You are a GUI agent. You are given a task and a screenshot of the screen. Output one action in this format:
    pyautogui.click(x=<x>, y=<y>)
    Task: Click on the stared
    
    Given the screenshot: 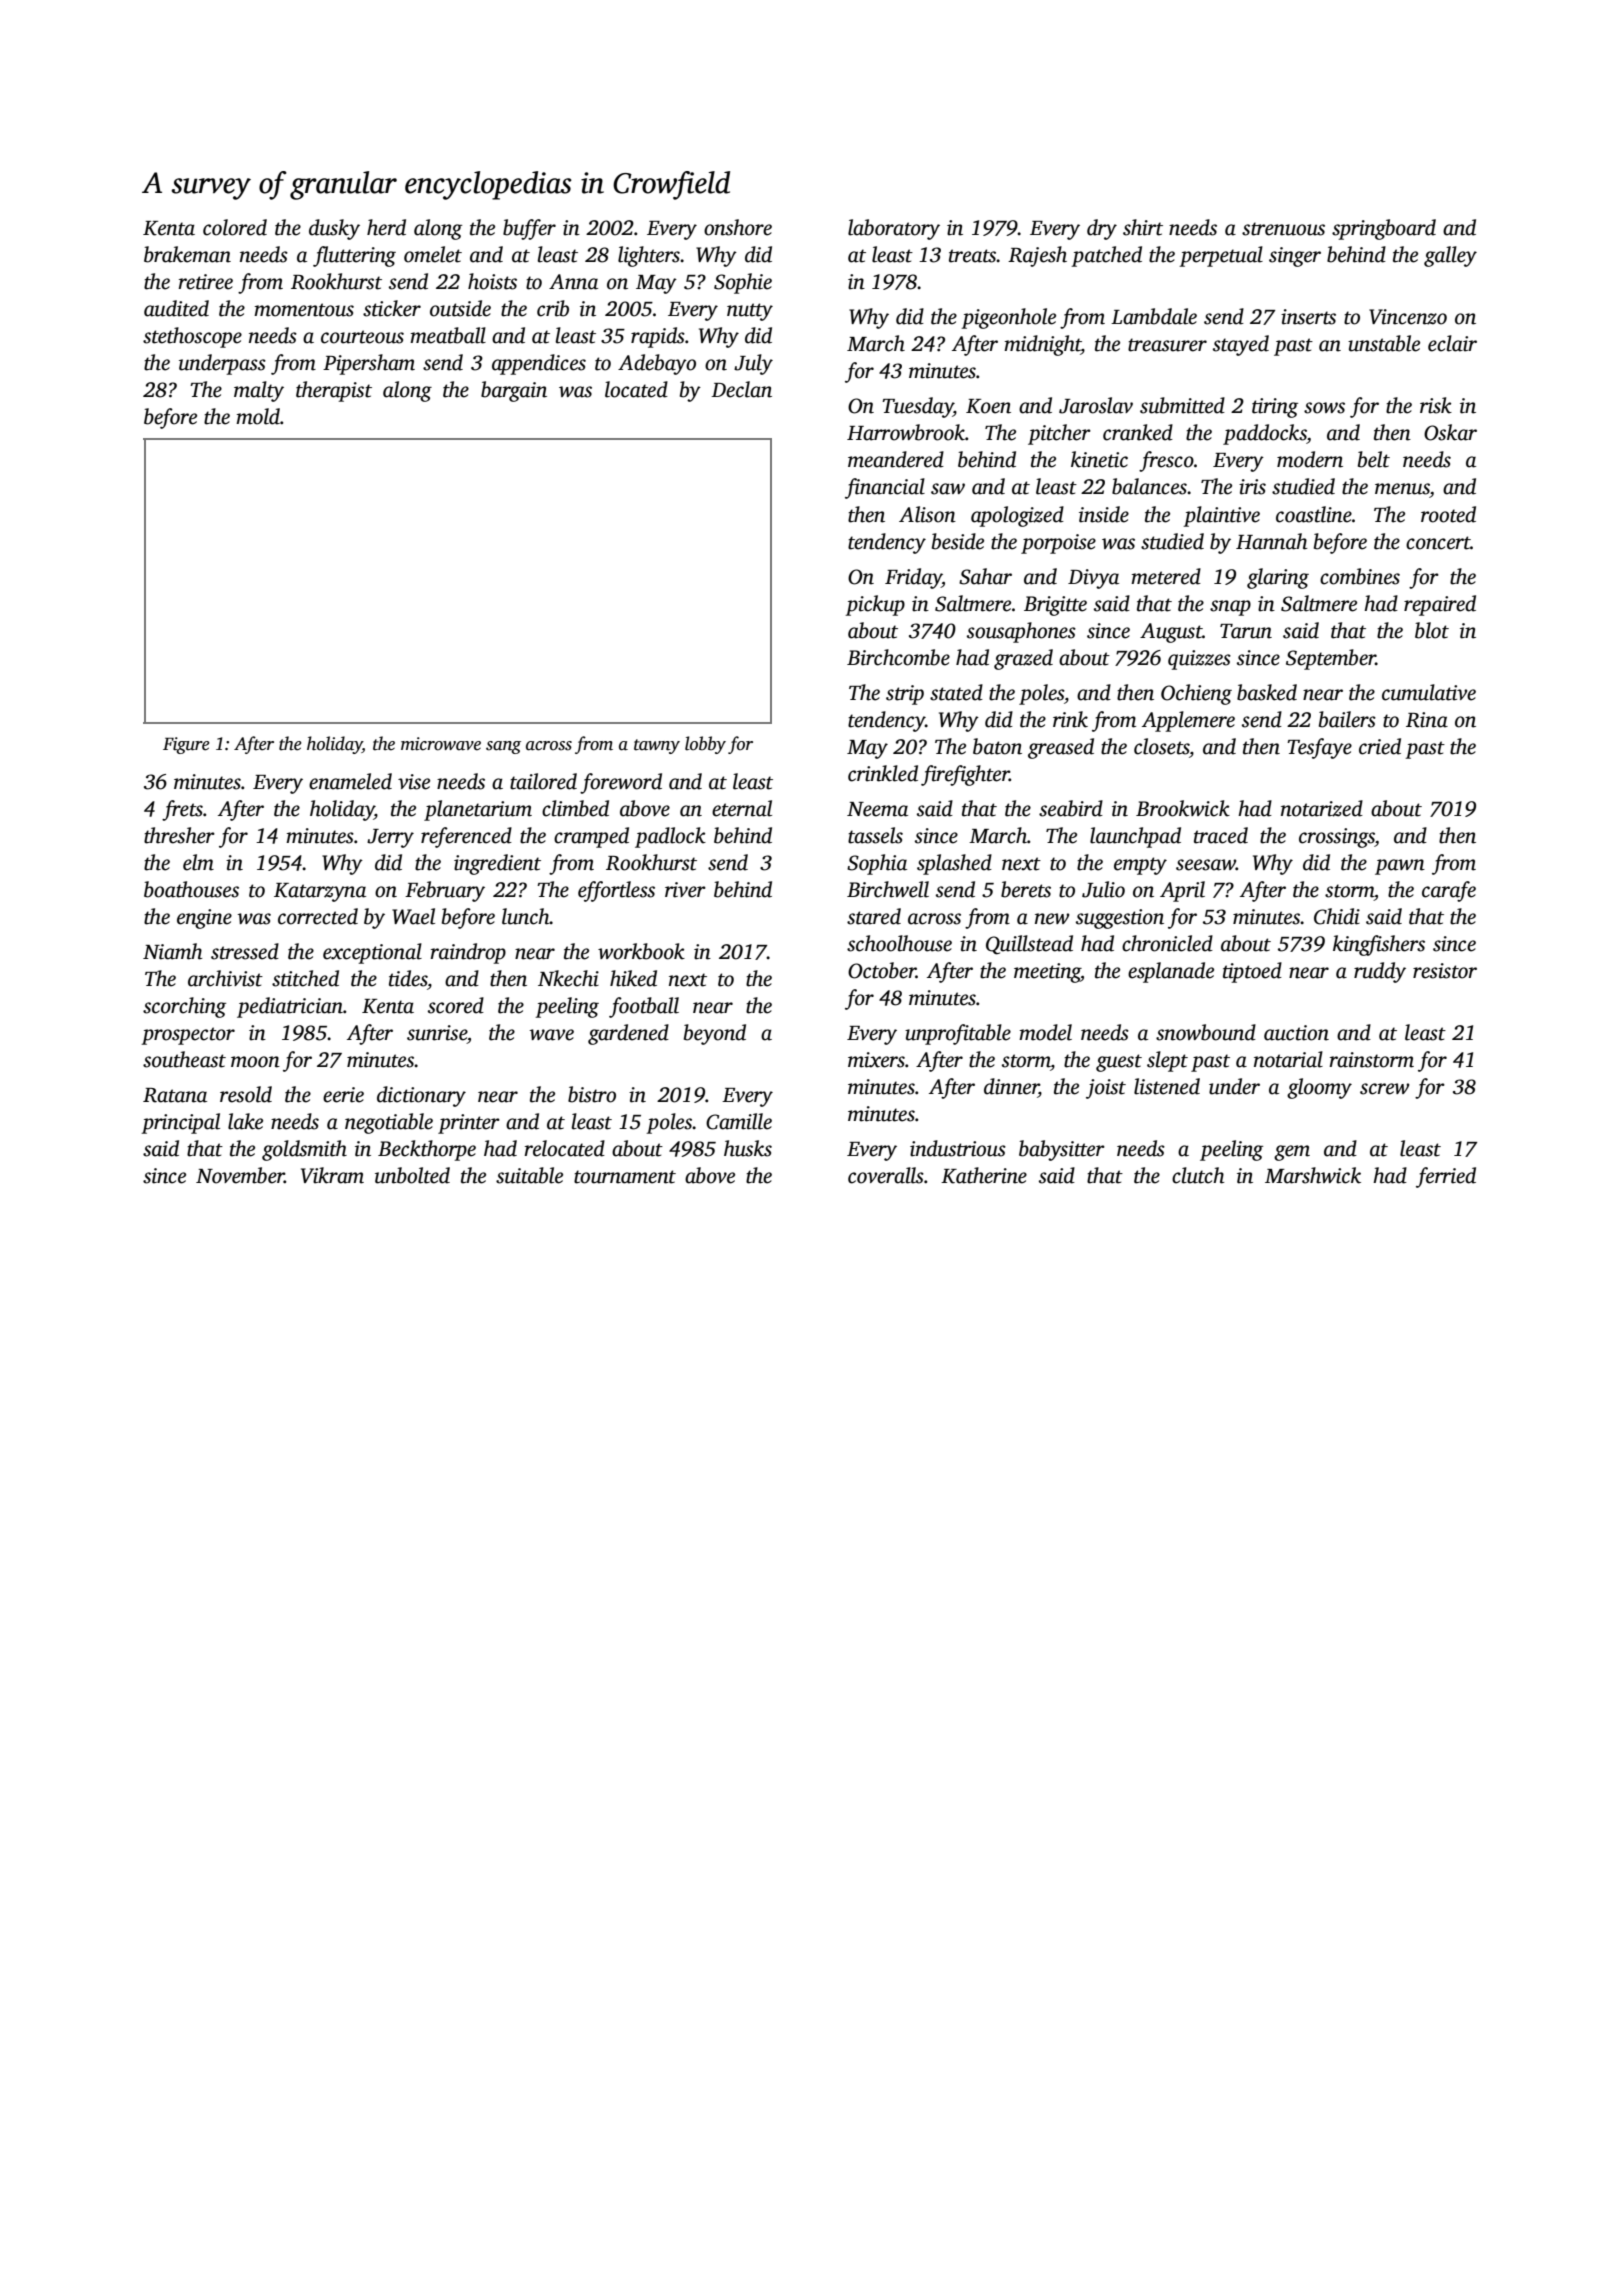 What is the action you would take?
    pyautogui.click(x=874, y=916)
